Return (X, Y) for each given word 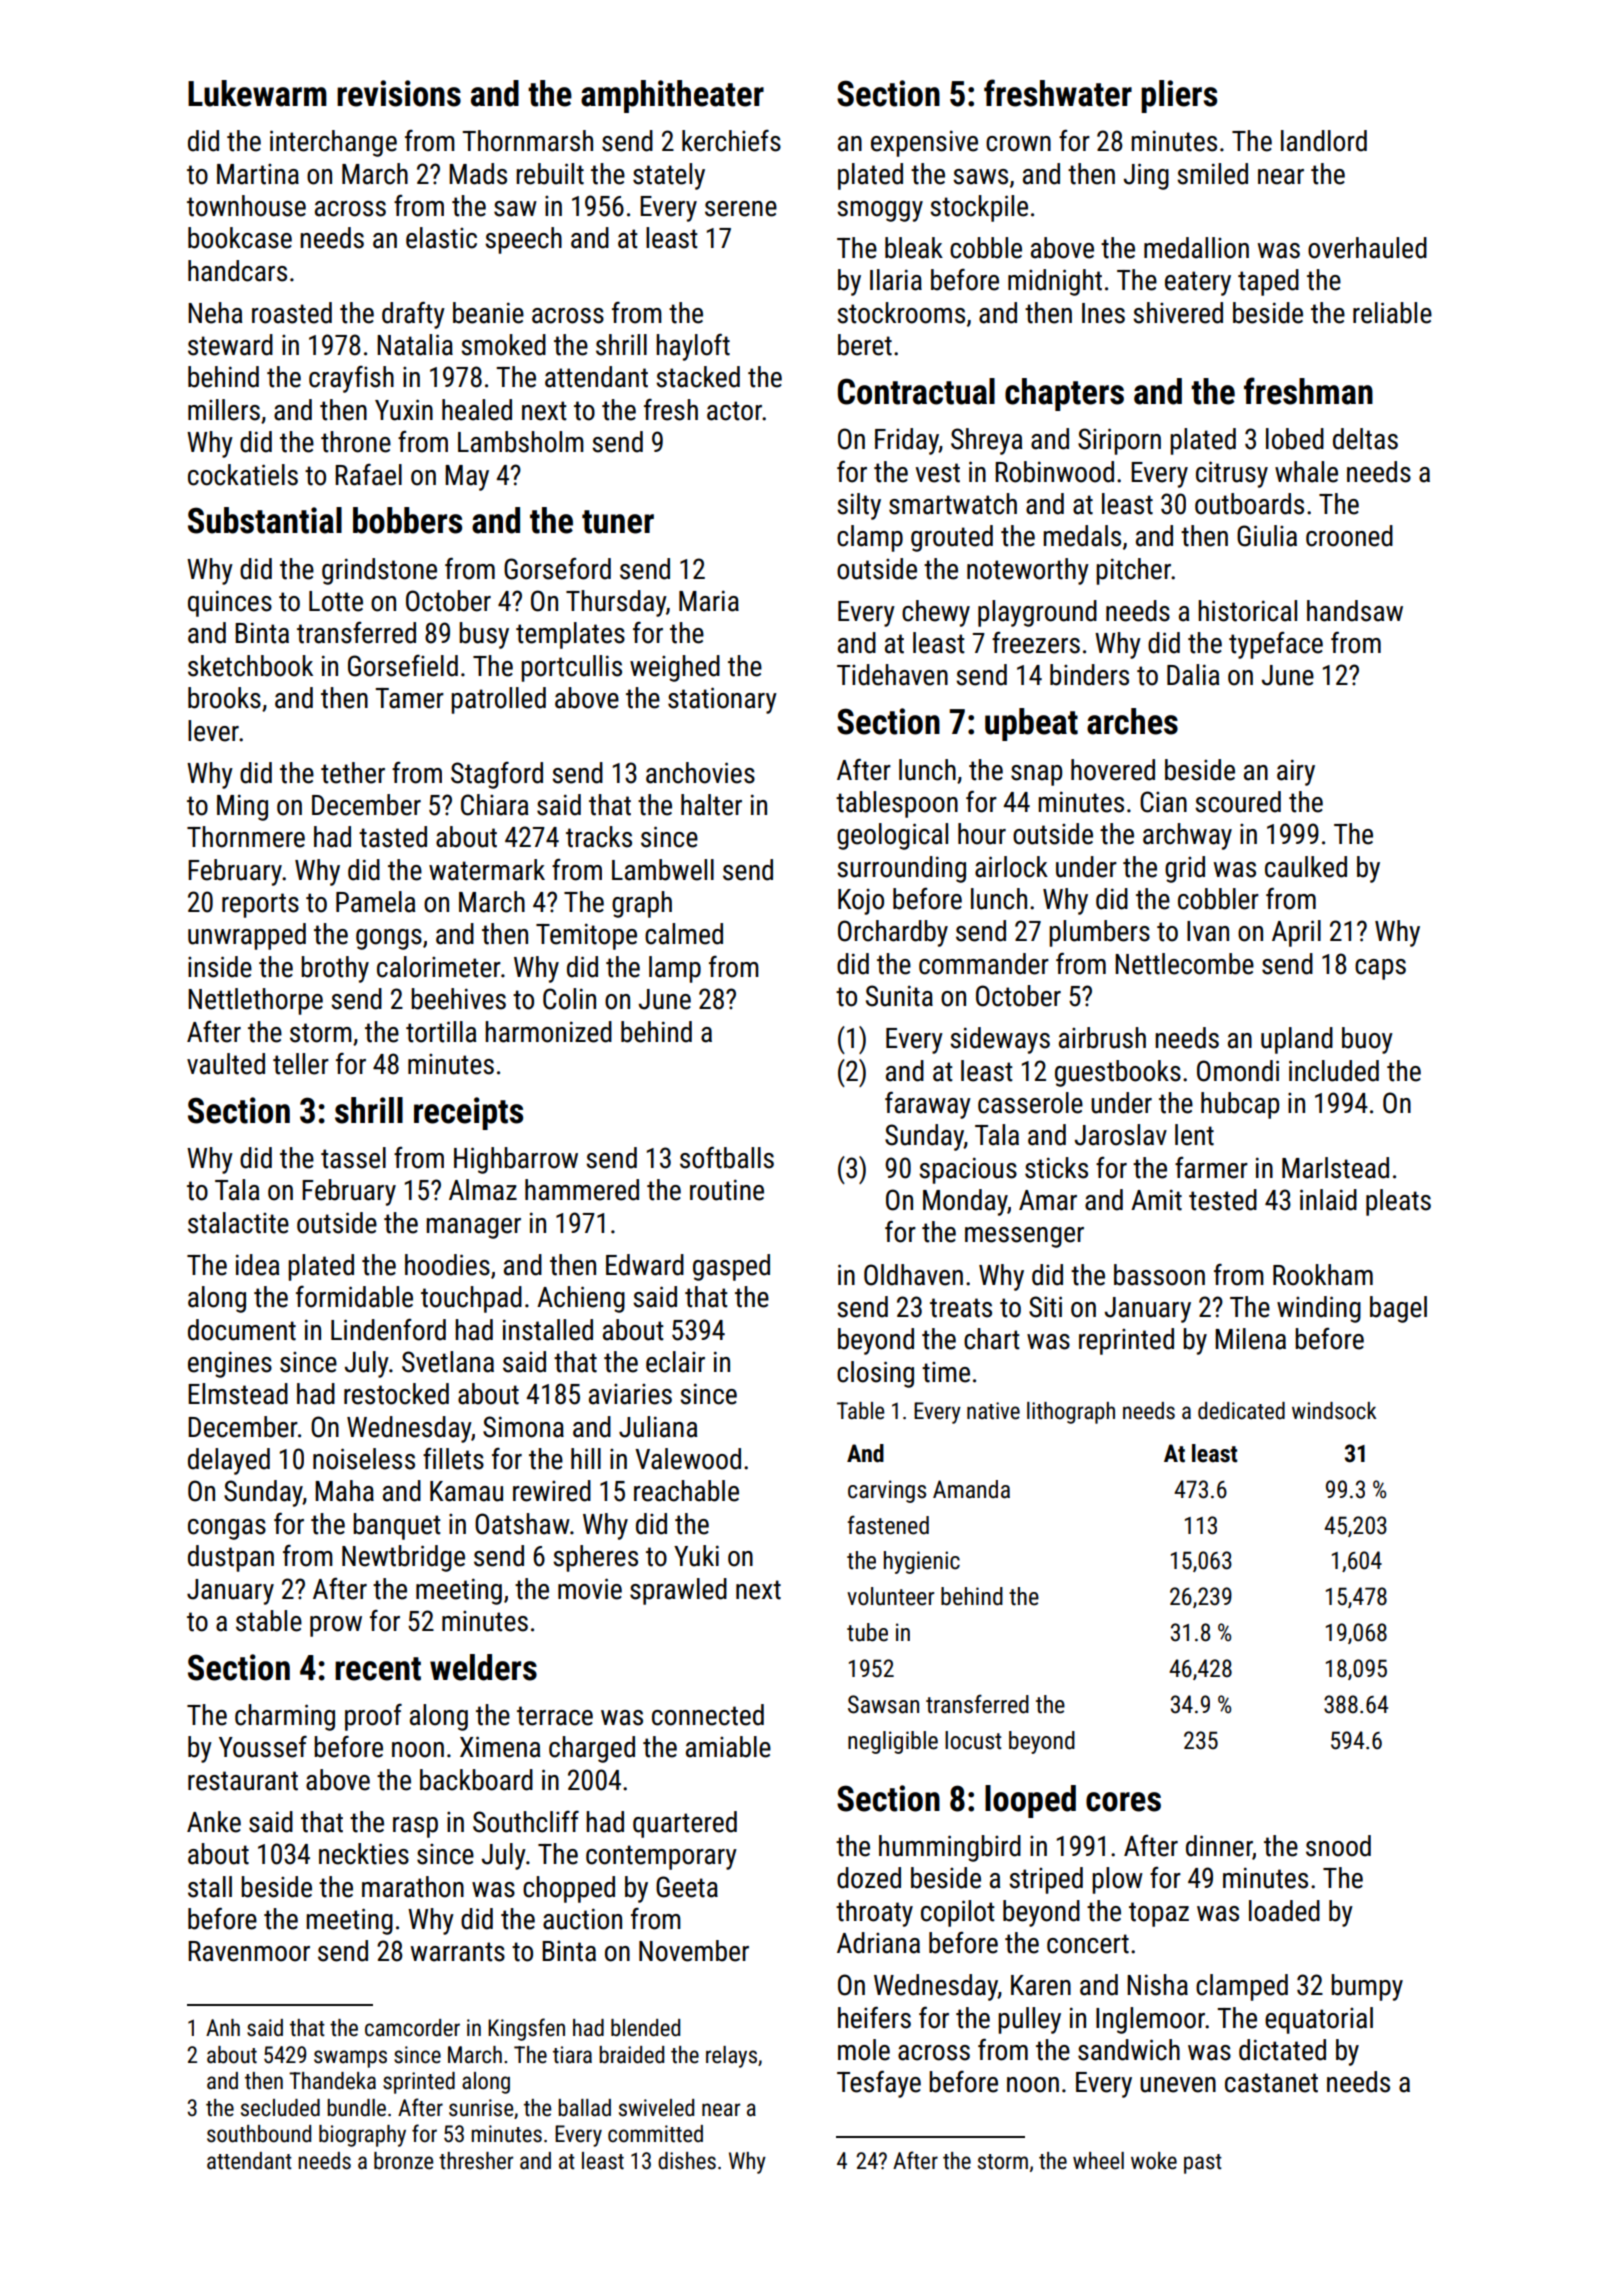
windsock (1334, 1411)
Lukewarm (257, 93)
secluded (280, 2108)
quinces (230, 603)
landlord (1324, 141)
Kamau (466, 1491)
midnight (1055, 282)
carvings (887, 1491)
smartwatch (953, 504)
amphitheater (672, 96)
